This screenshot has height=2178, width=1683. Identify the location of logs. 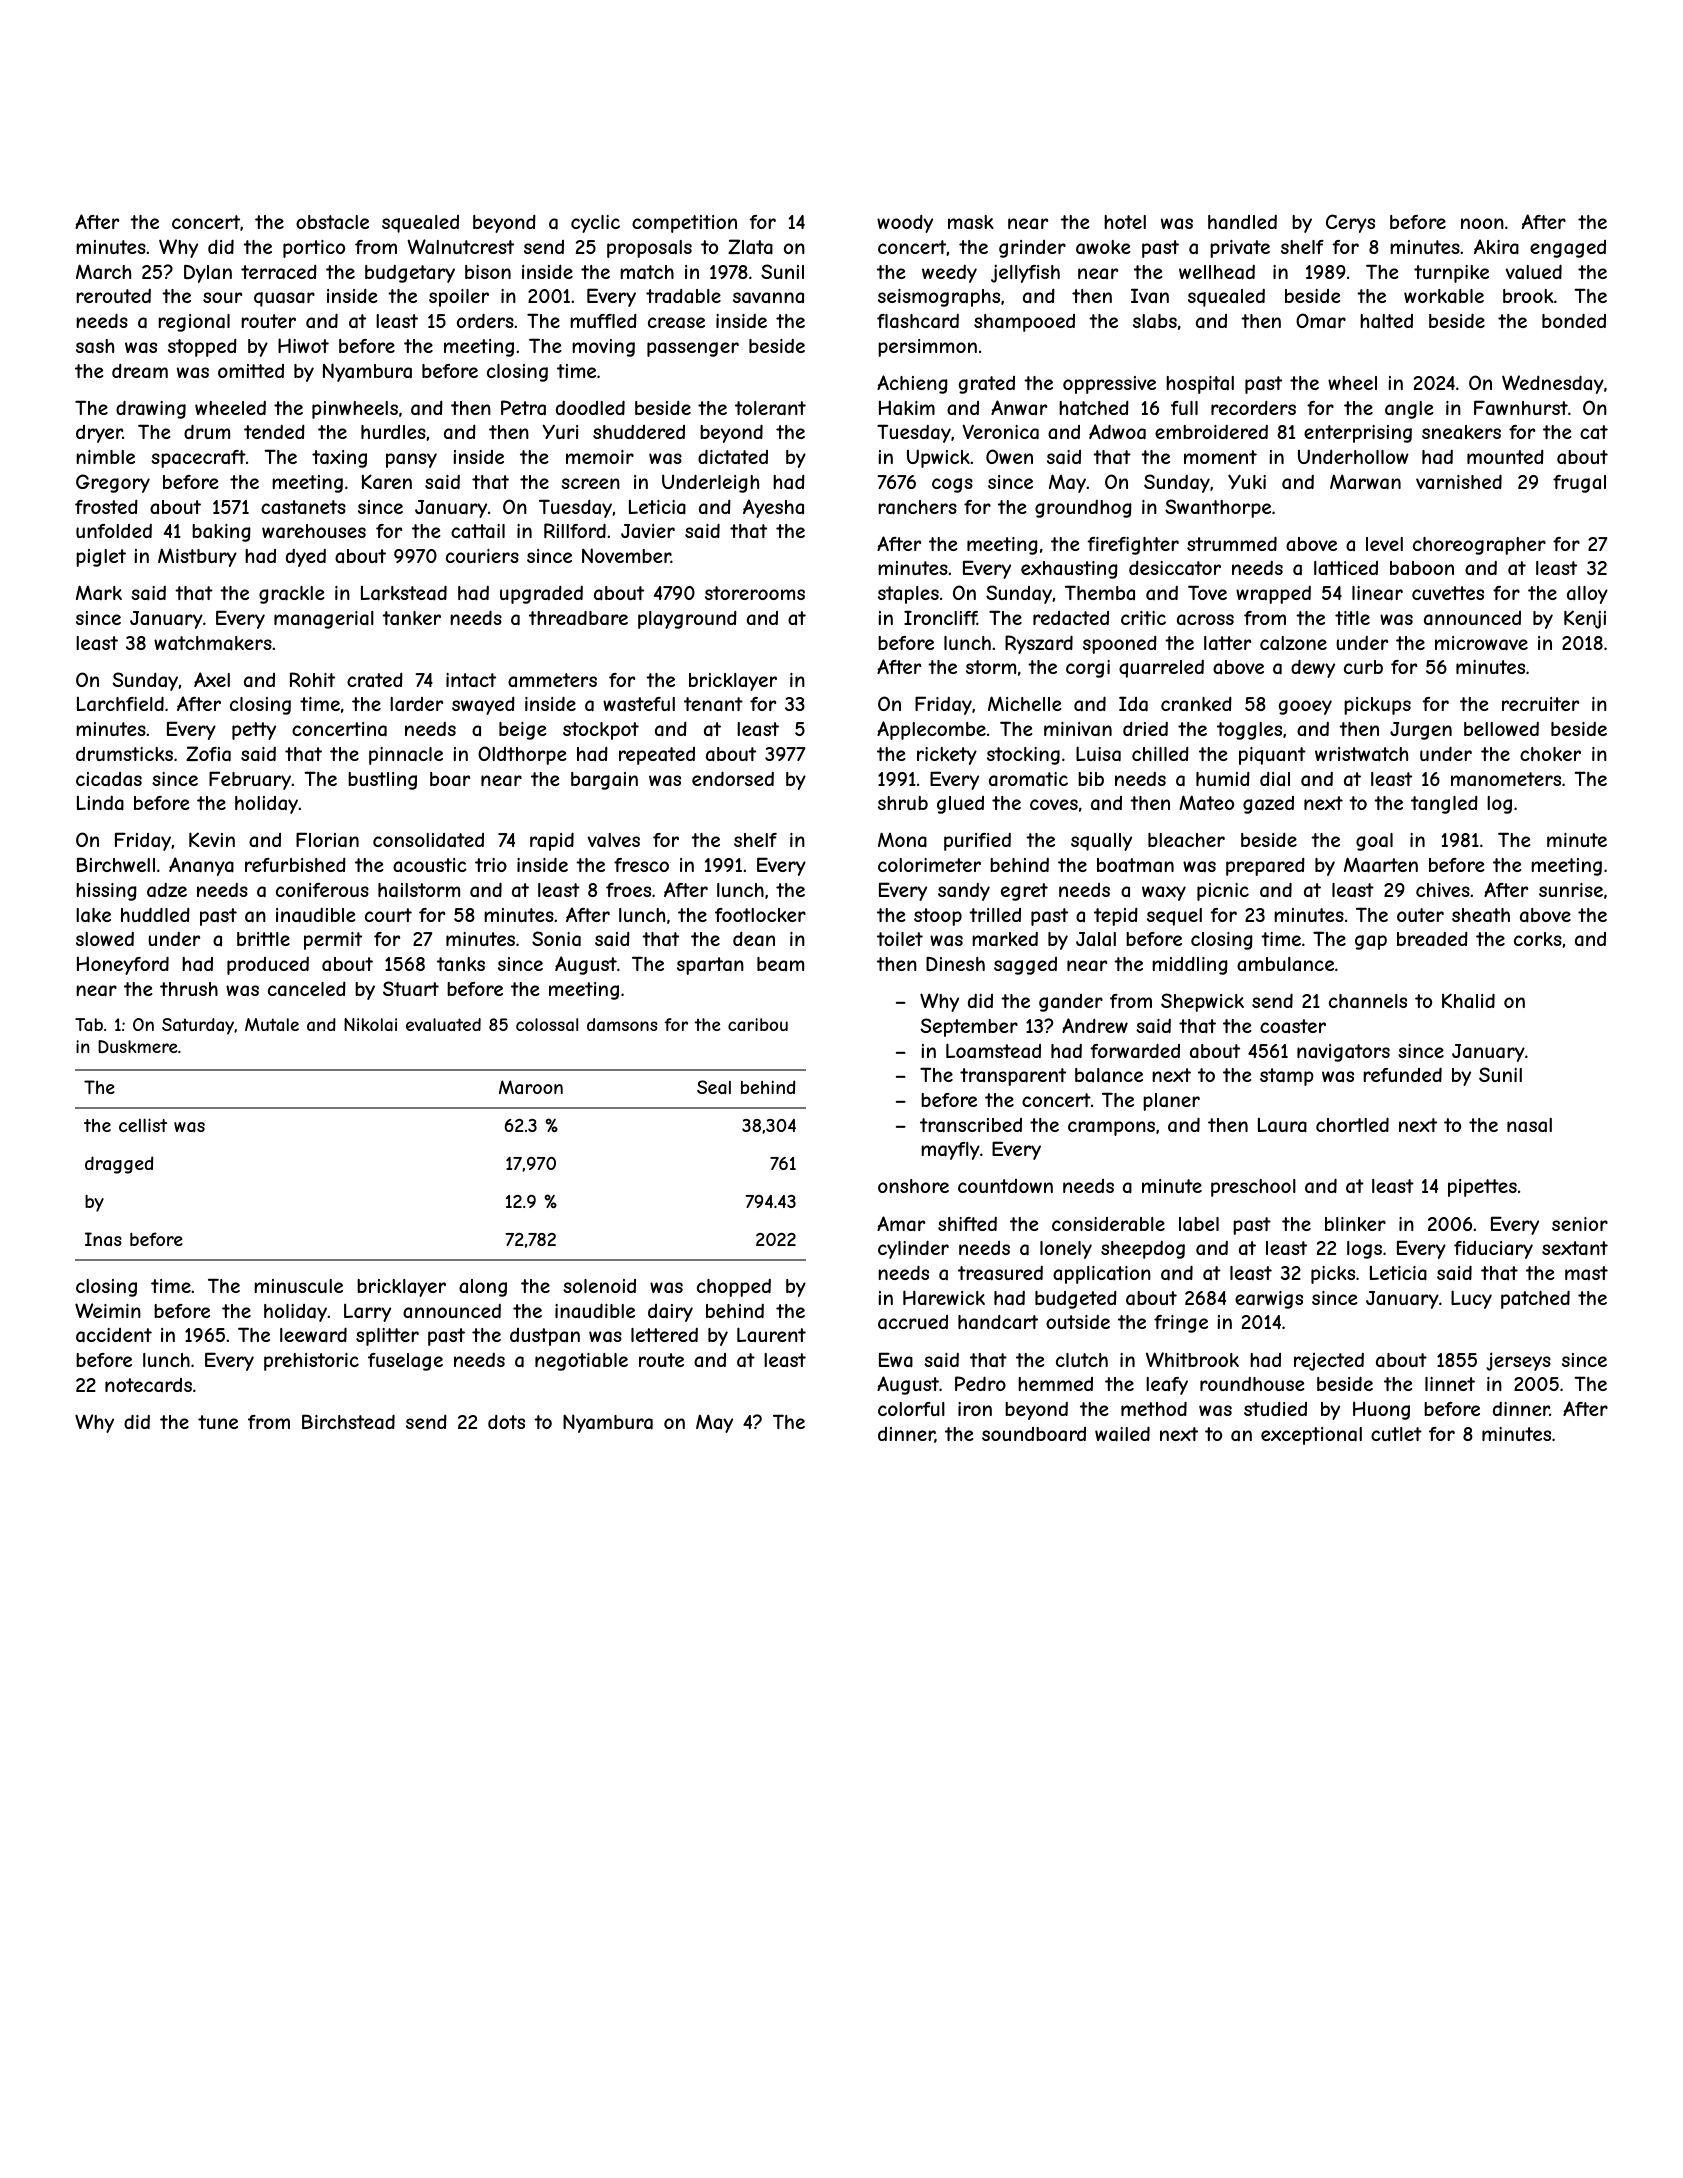
(1364, 1250).
